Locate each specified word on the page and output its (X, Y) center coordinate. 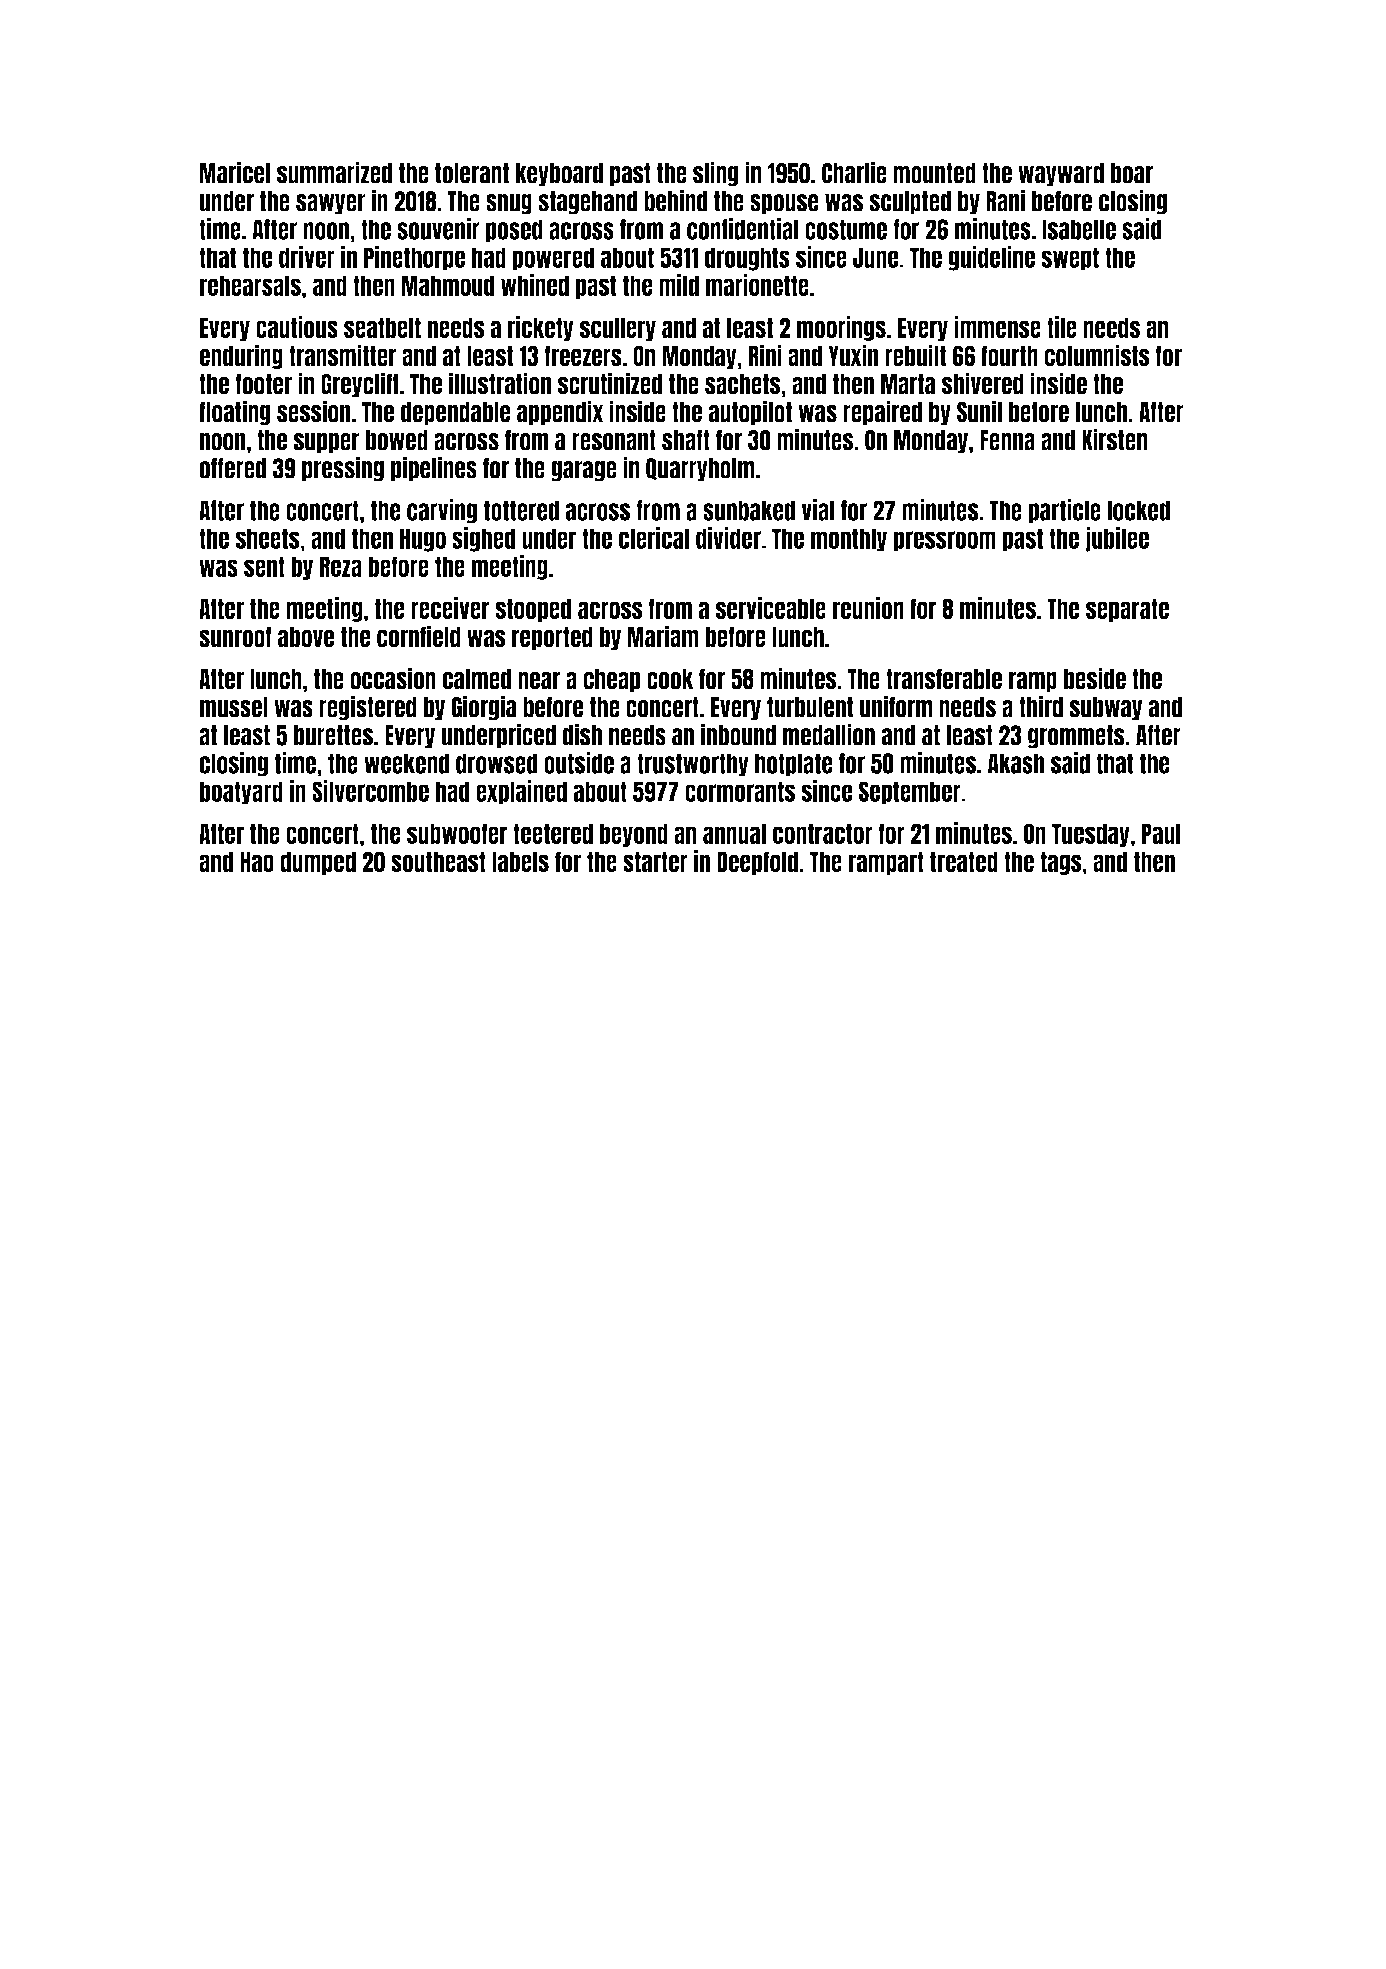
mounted (934, 173)
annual (734, 833)
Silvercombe (370, 791)
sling (716, 174)
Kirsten (1115, 439)
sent (264, 566)
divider (728, 538)
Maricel (235, 172)
